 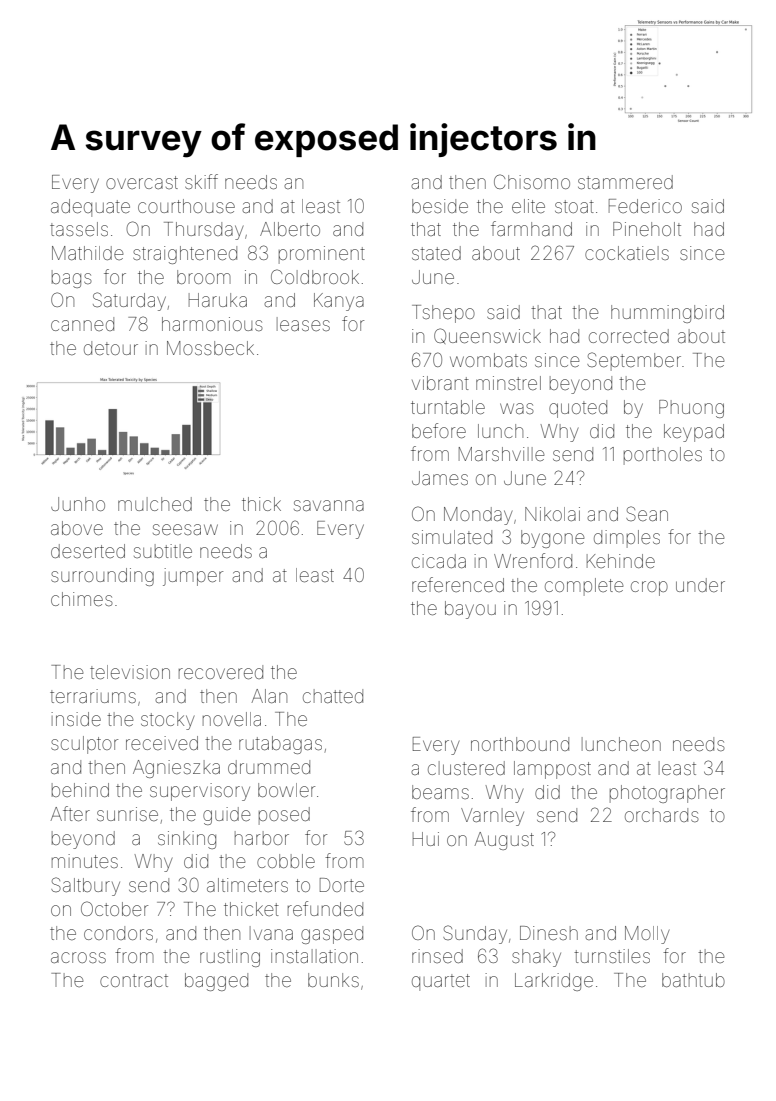 What do you see at coordinates (625, 182) in the document?
I see `stammered` at bounding box center [625, 182].
